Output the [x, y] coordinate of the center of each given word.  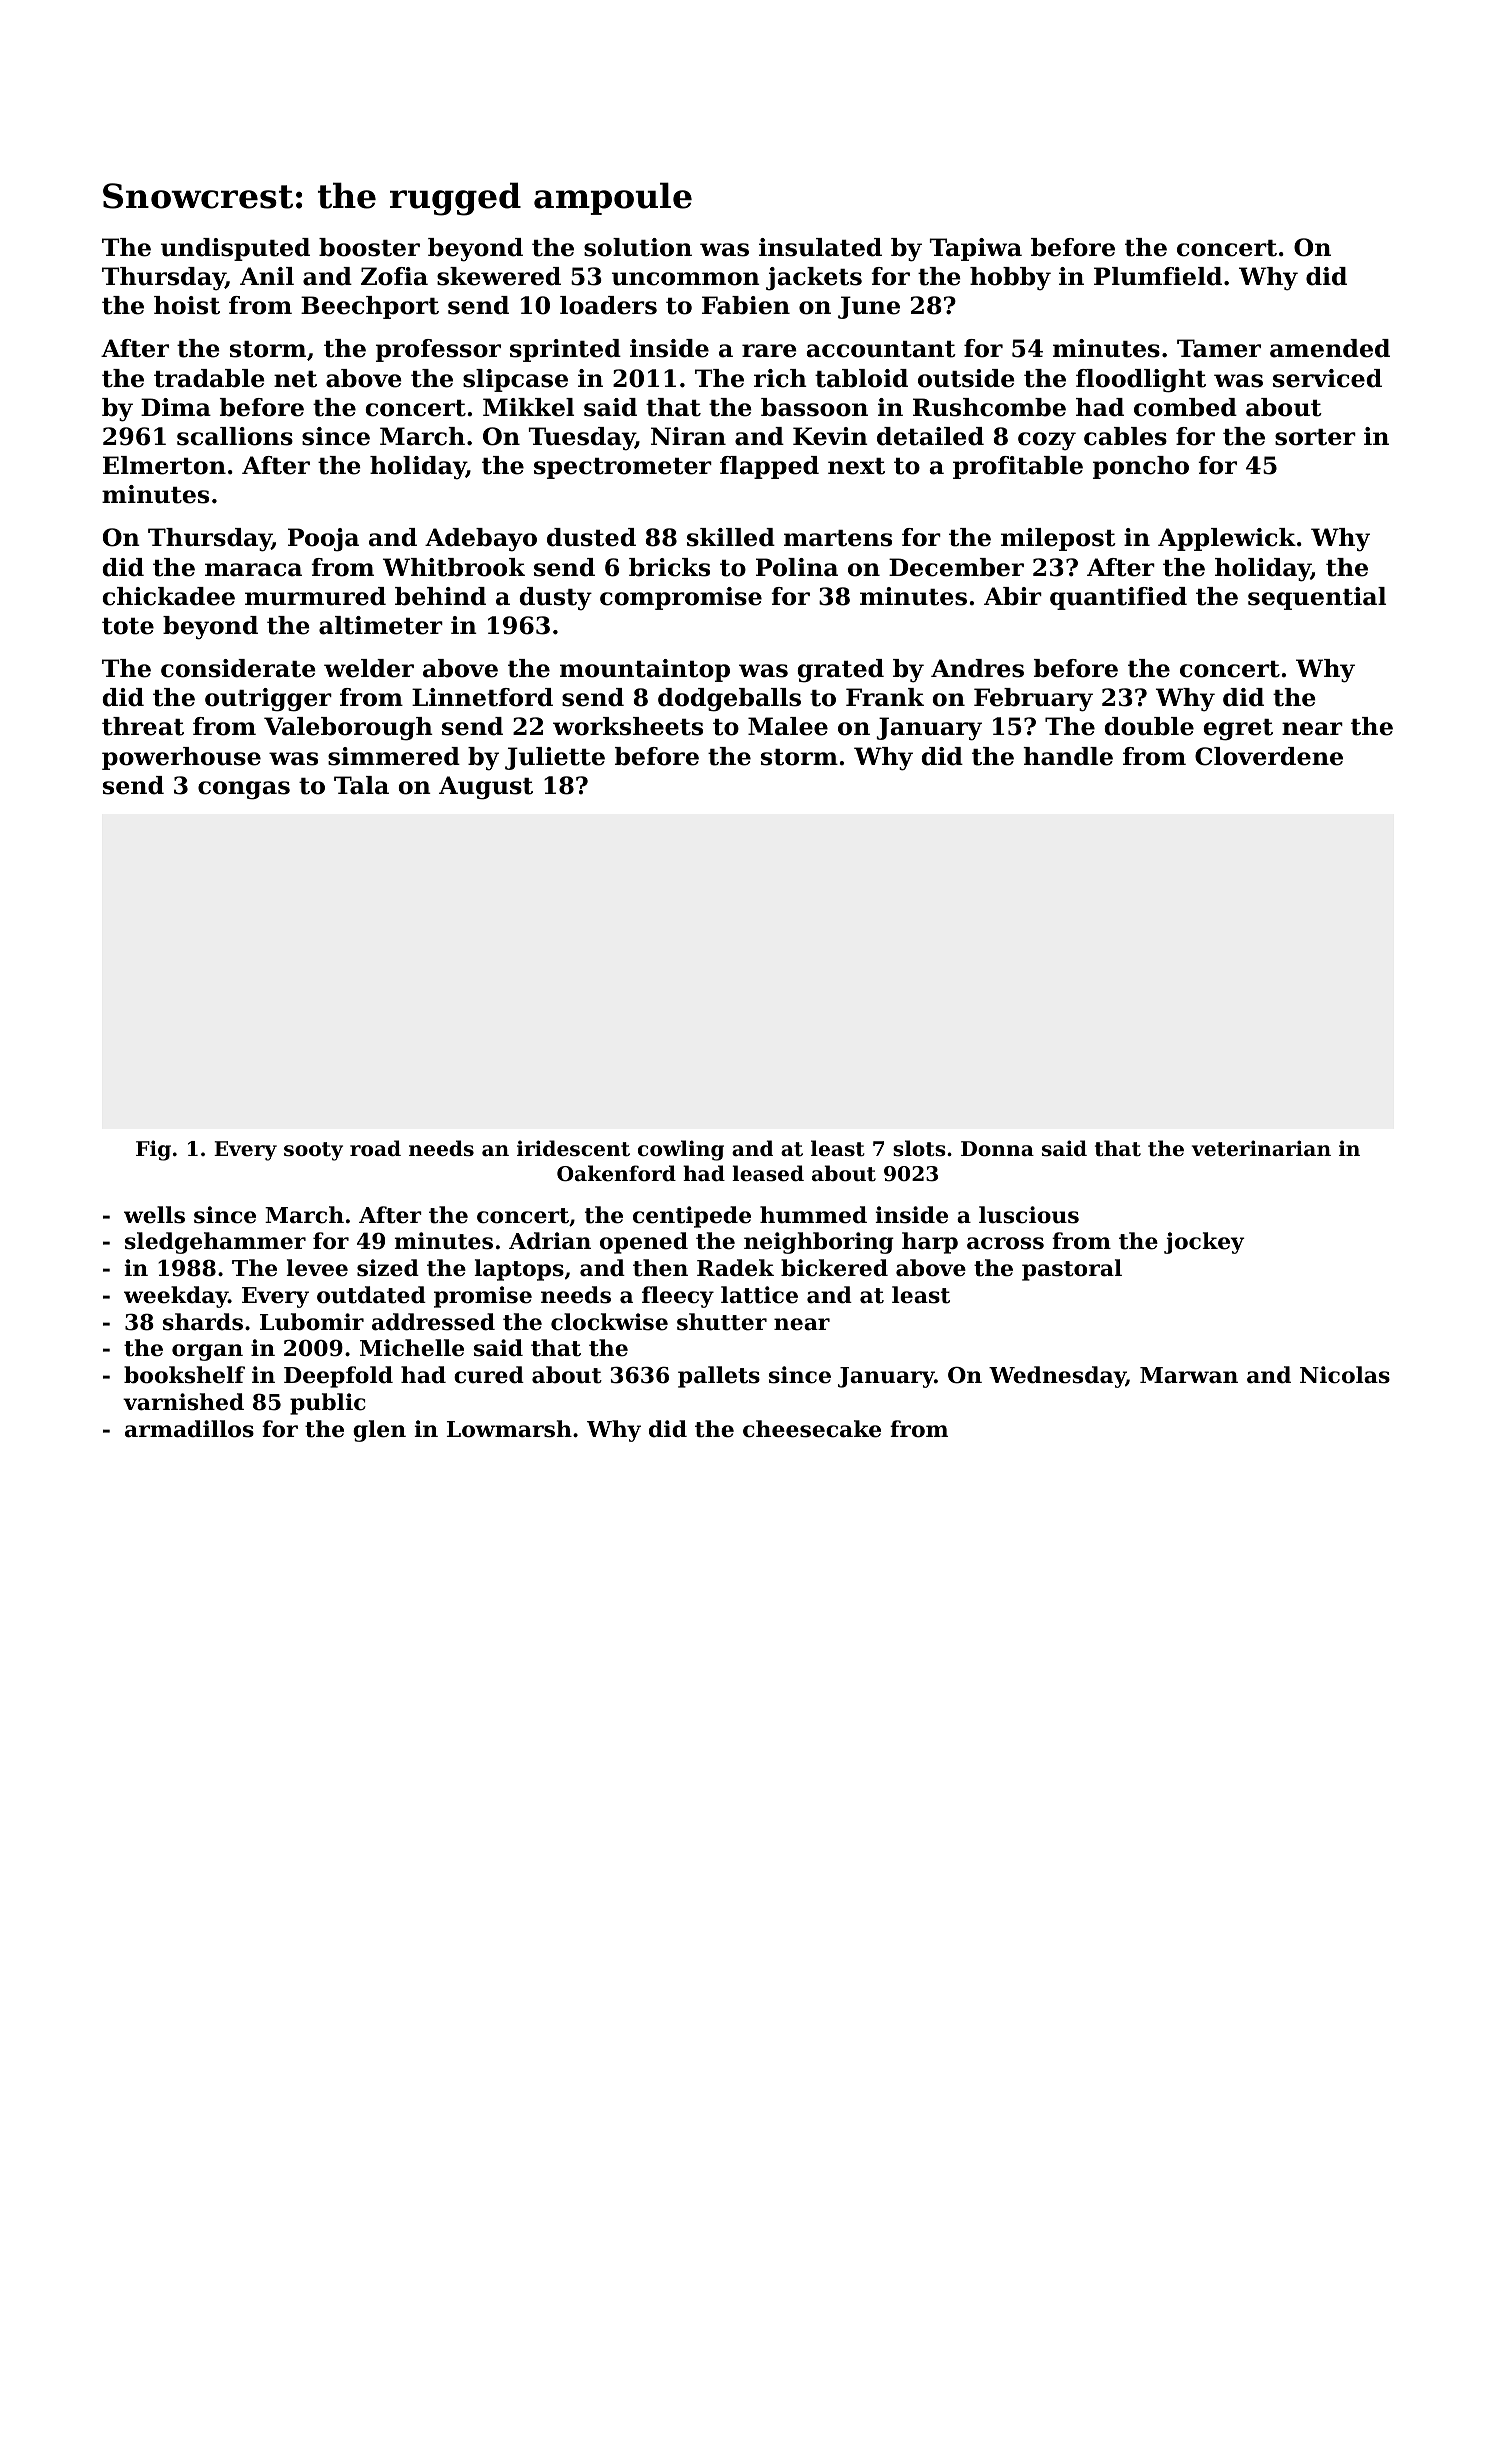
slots [919, 1148]
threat [143, 726]
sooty [313, 1151]
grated [841, 671]
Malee [788, 726]
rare [769, 351]
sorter [1315, 437]
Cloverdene [1269, 756]
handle [1068, 756]
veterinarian [1261, 1148]
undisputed [235, 249]
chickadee [169, 596]
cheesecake [812, 1429]
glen [379, 1431]
